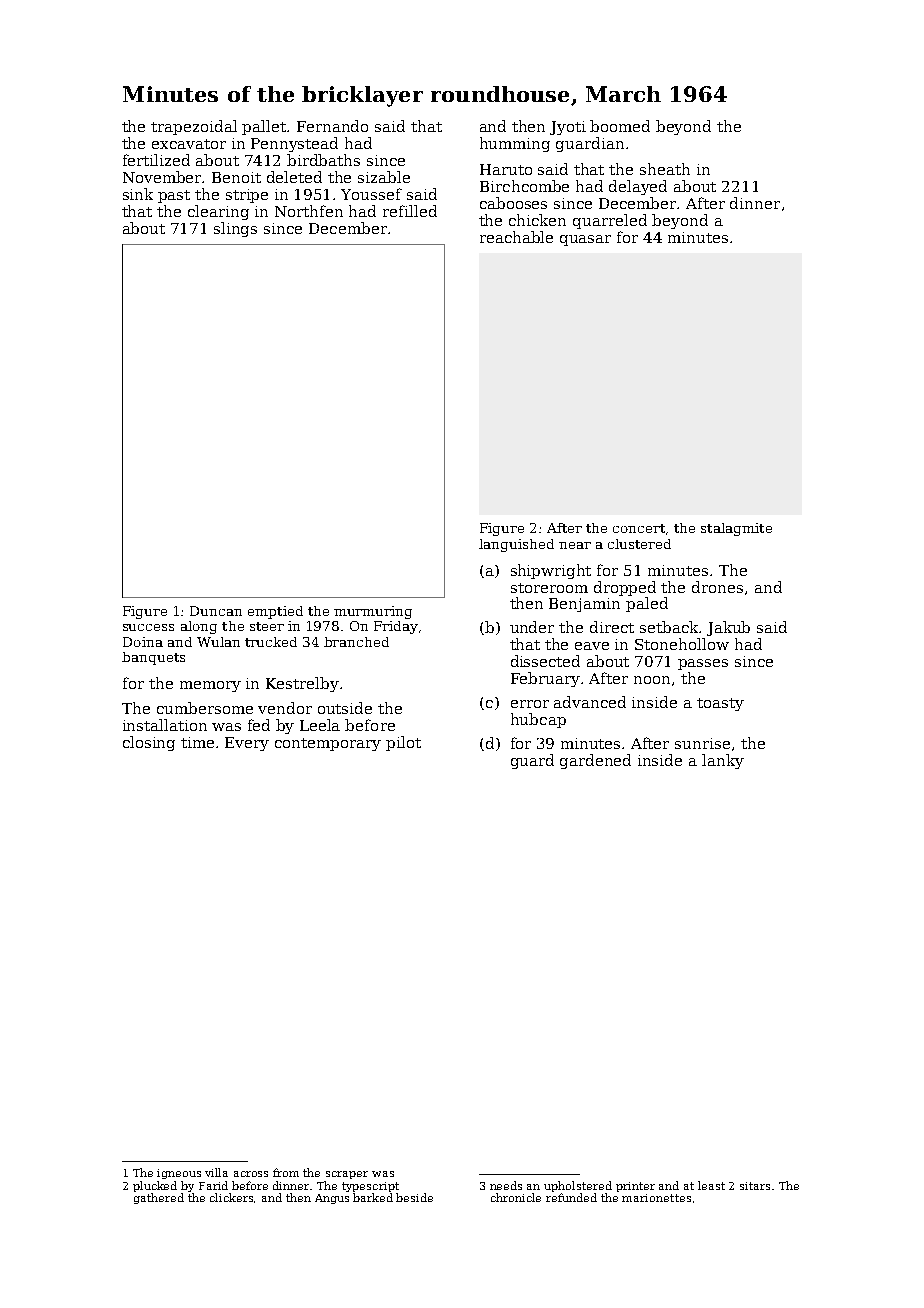 The image size is (924, 1308). What do you see at coordinates (516, 545) in the document?
I see `languished` at bounding box center [516, 545].
